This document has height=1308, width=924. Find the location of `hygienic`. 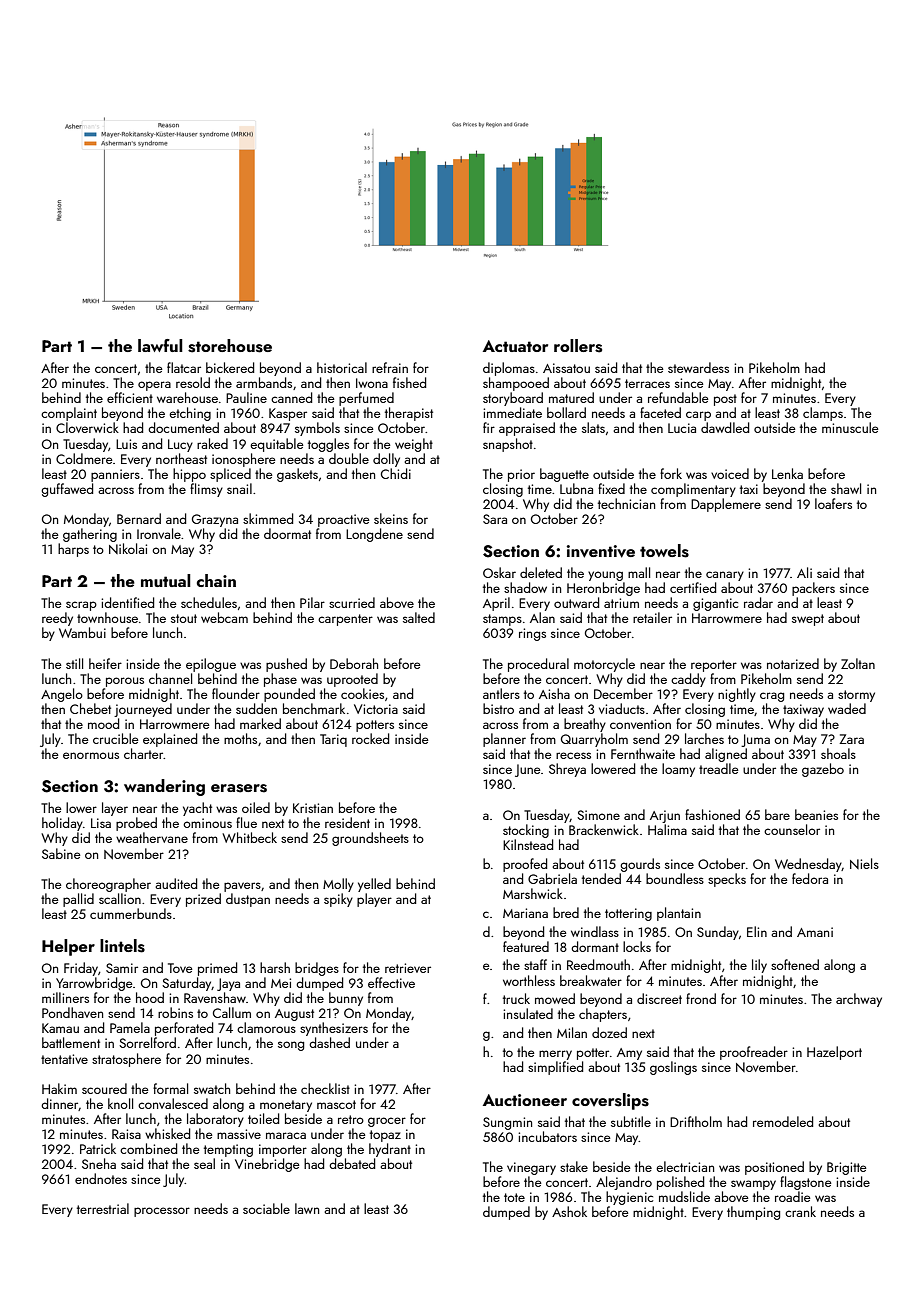

hygienic is located at coordinates (629, 1198).
